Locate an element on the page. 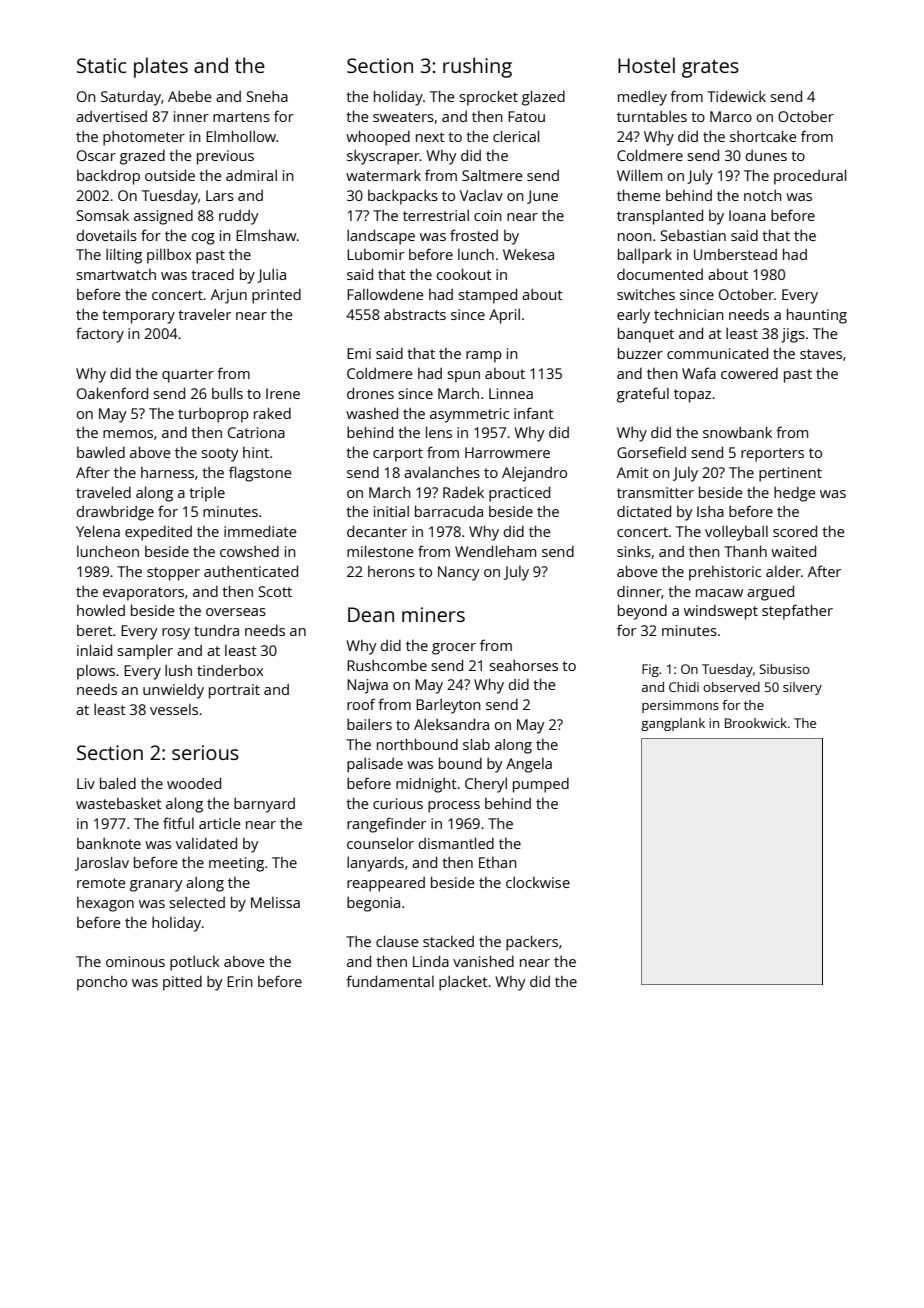 This document has height=1308, width=924. placket is located at coordinates (463, 983).
